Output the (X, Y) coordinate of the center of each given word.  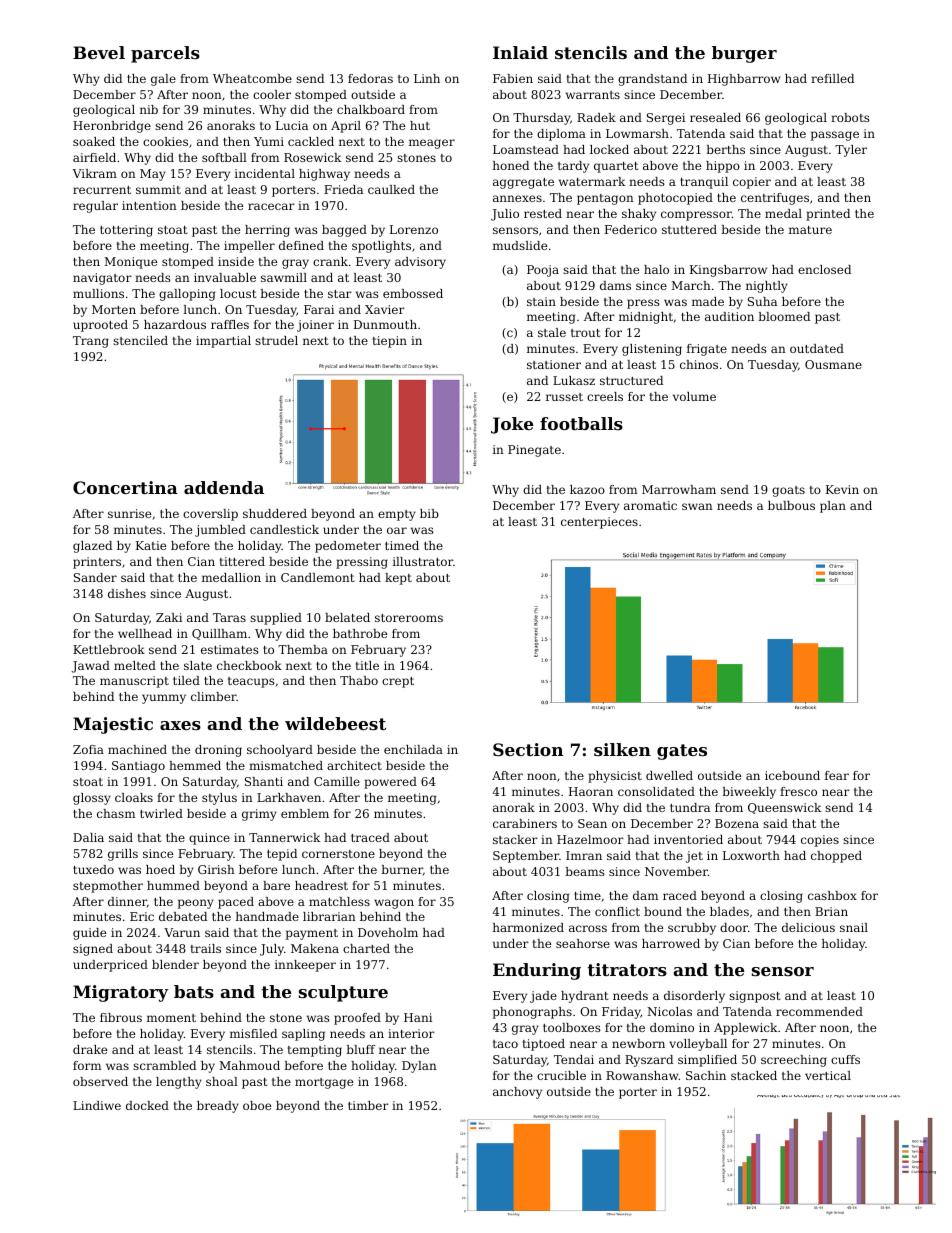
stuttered (689, 229)
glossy (92, 799)
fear (837, 775)
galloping (187, 295)
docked (147, 1105)
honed (511, 165)
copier (752, 183)
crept (398, 682)
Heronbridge (112, 127)
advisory (420, 263)
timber (368, 1105)
